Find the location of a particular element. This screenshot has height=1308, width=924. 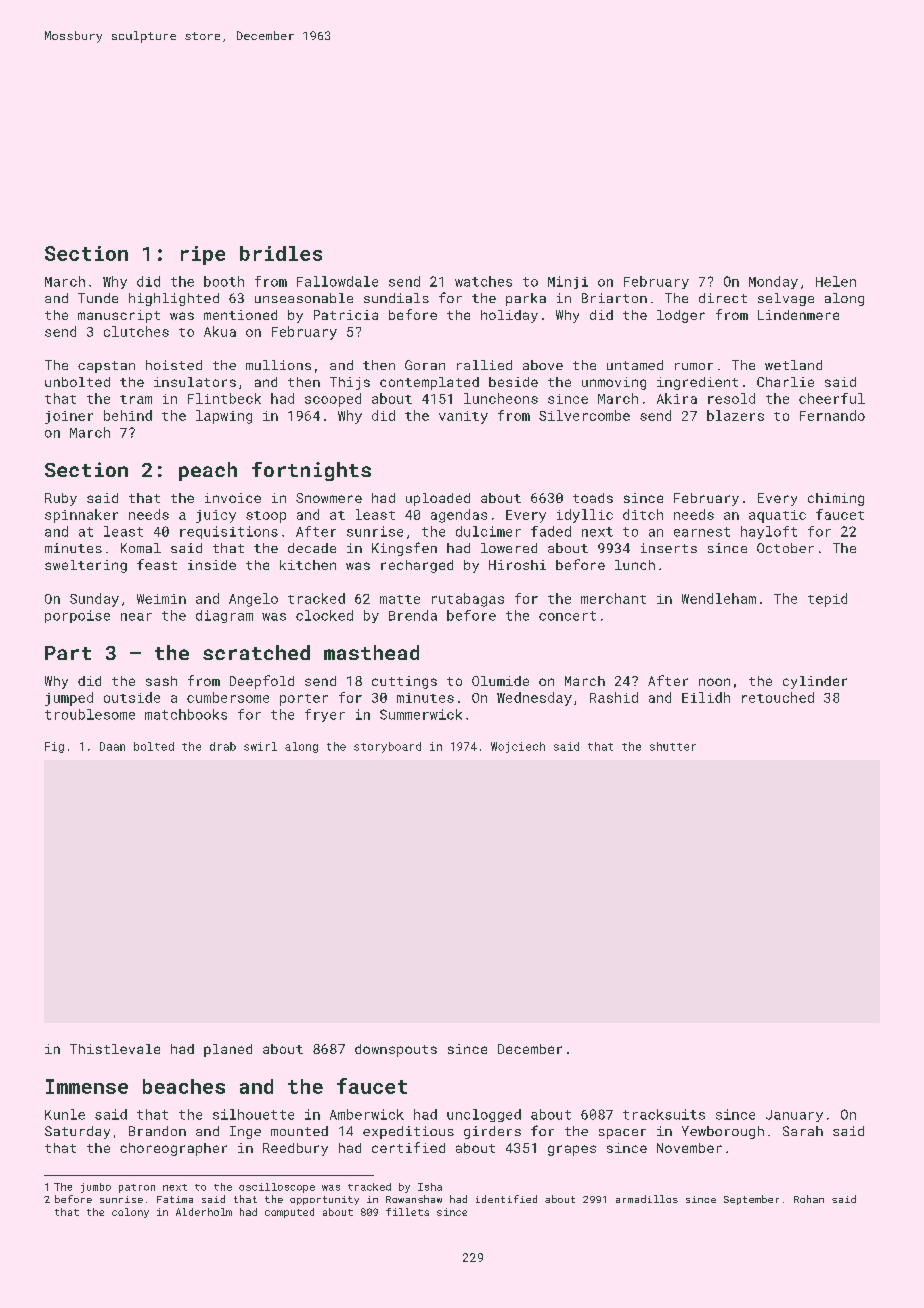

armadillos is located at coordinates (647, 1199).
